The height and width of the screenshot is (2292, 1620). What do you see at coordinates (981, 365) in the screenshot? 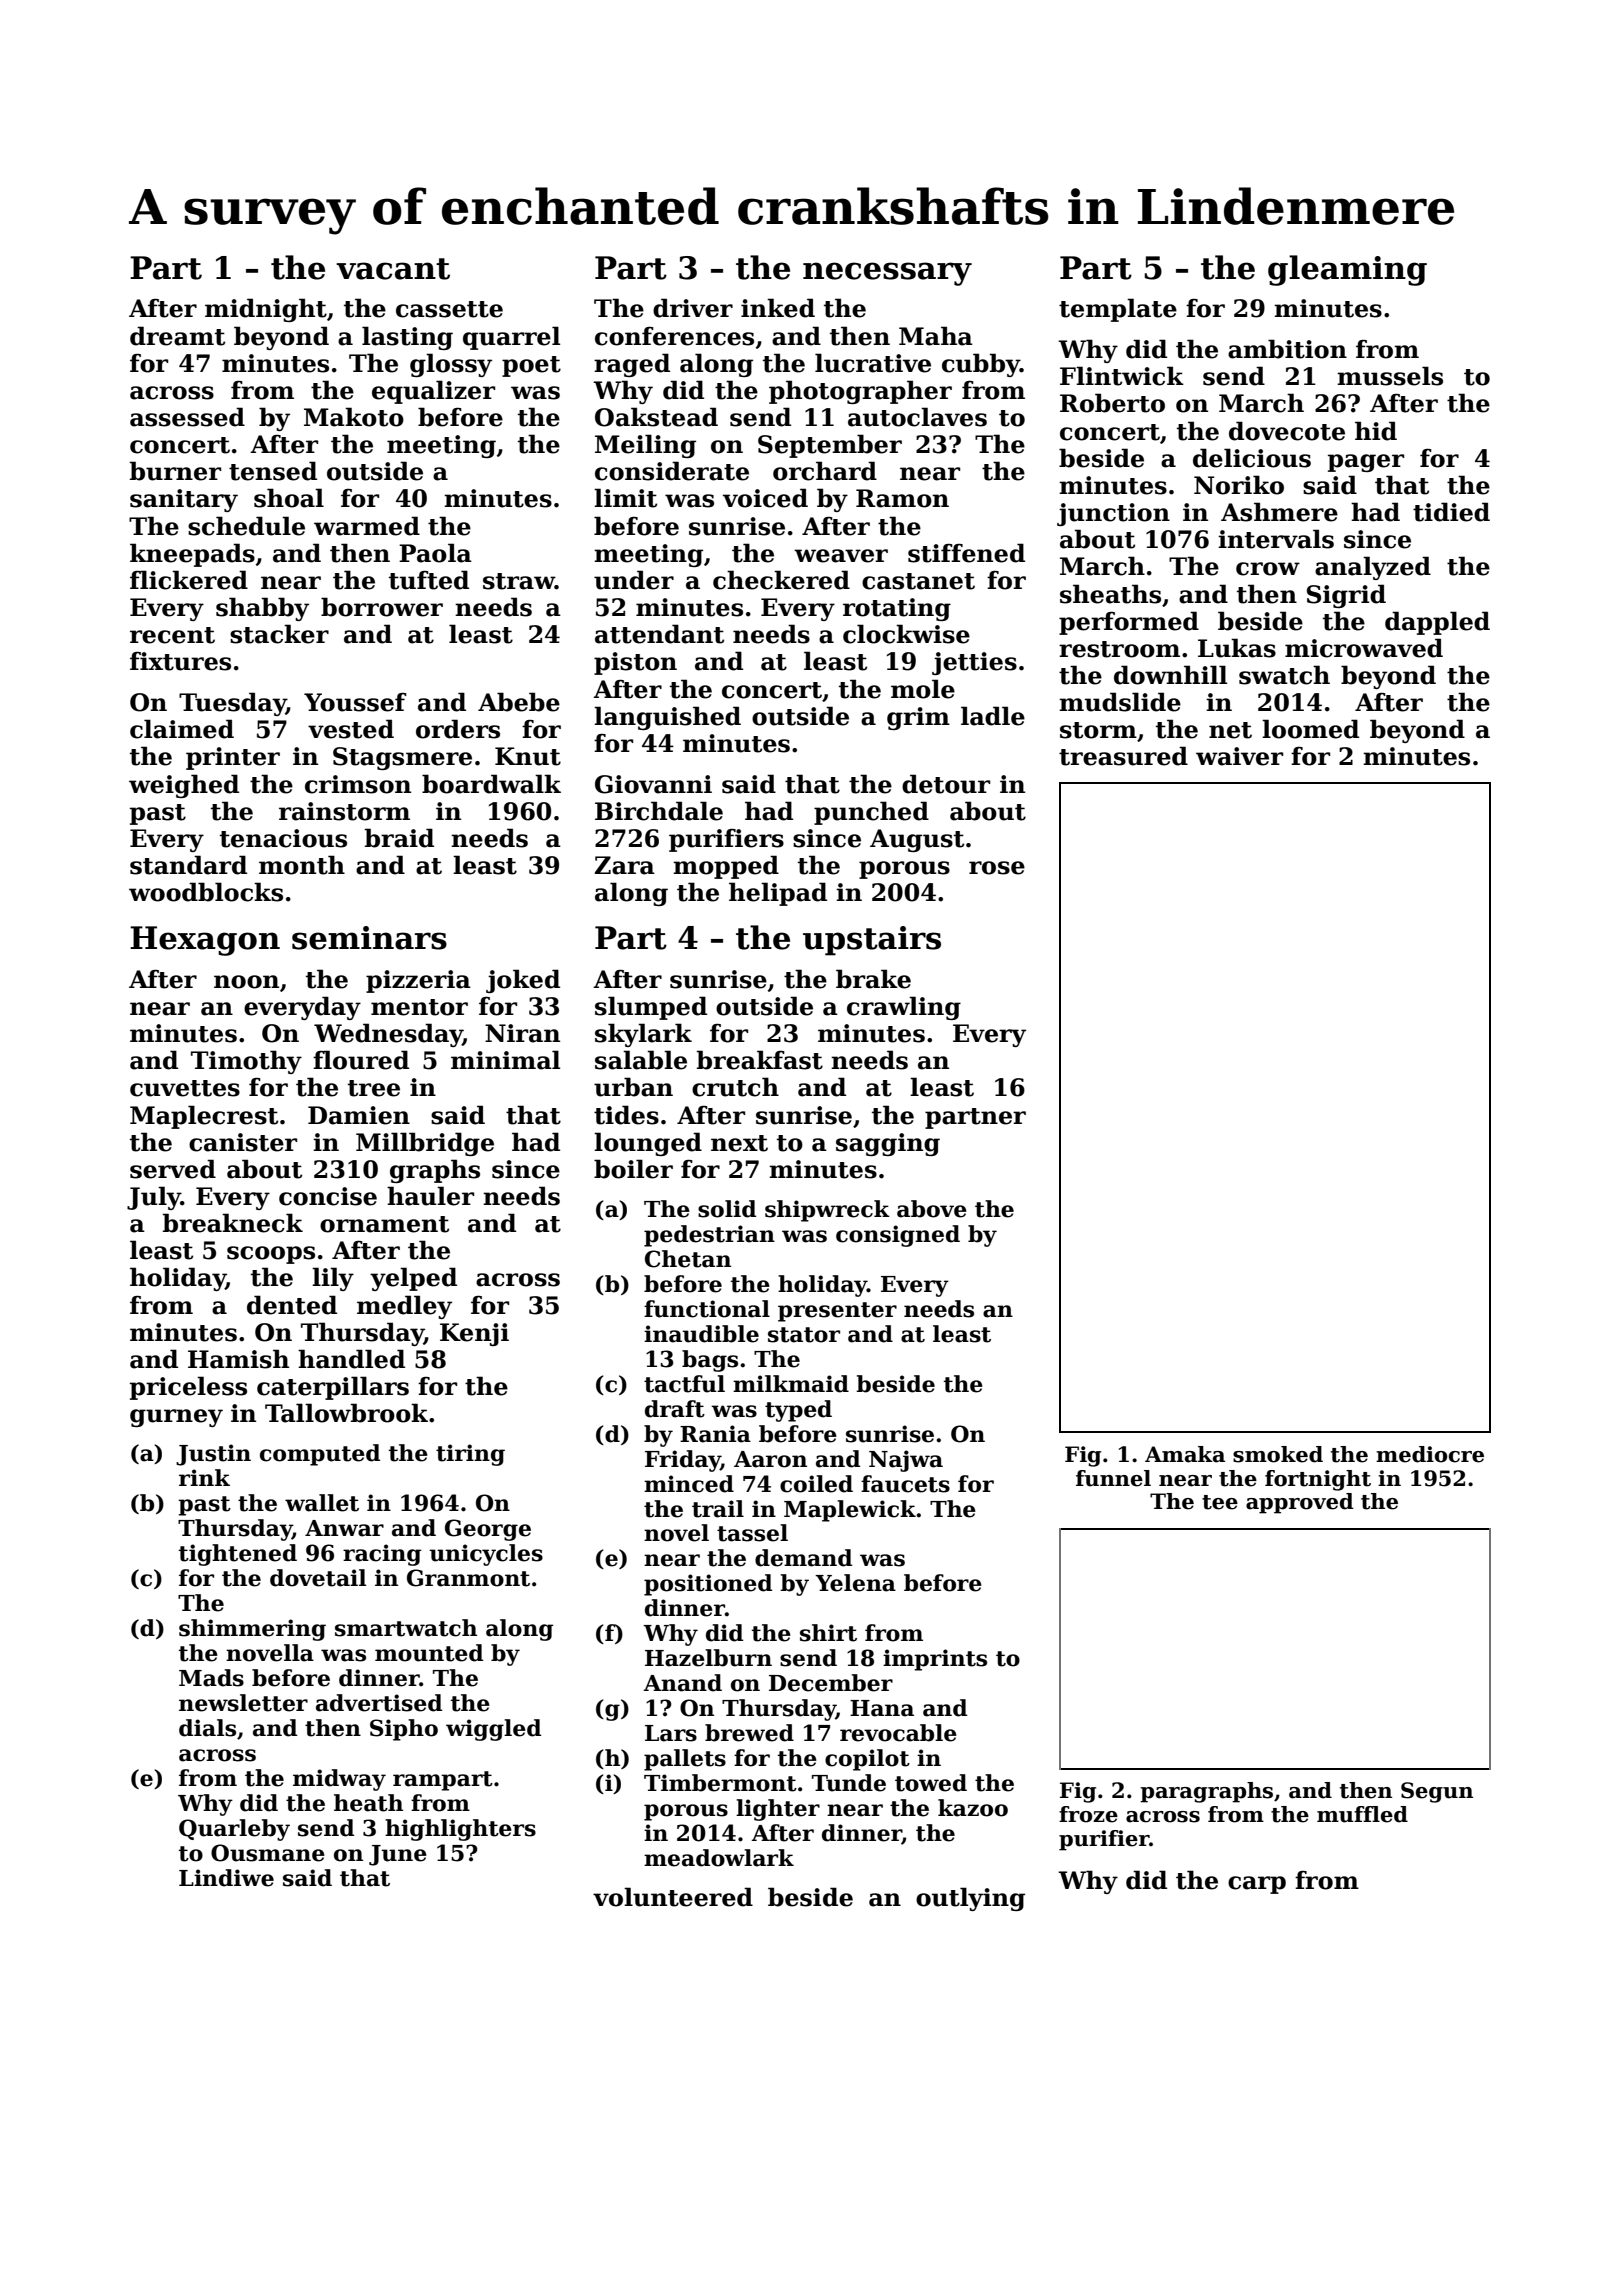
I see `cubby` at bounding box center [981, 365].
